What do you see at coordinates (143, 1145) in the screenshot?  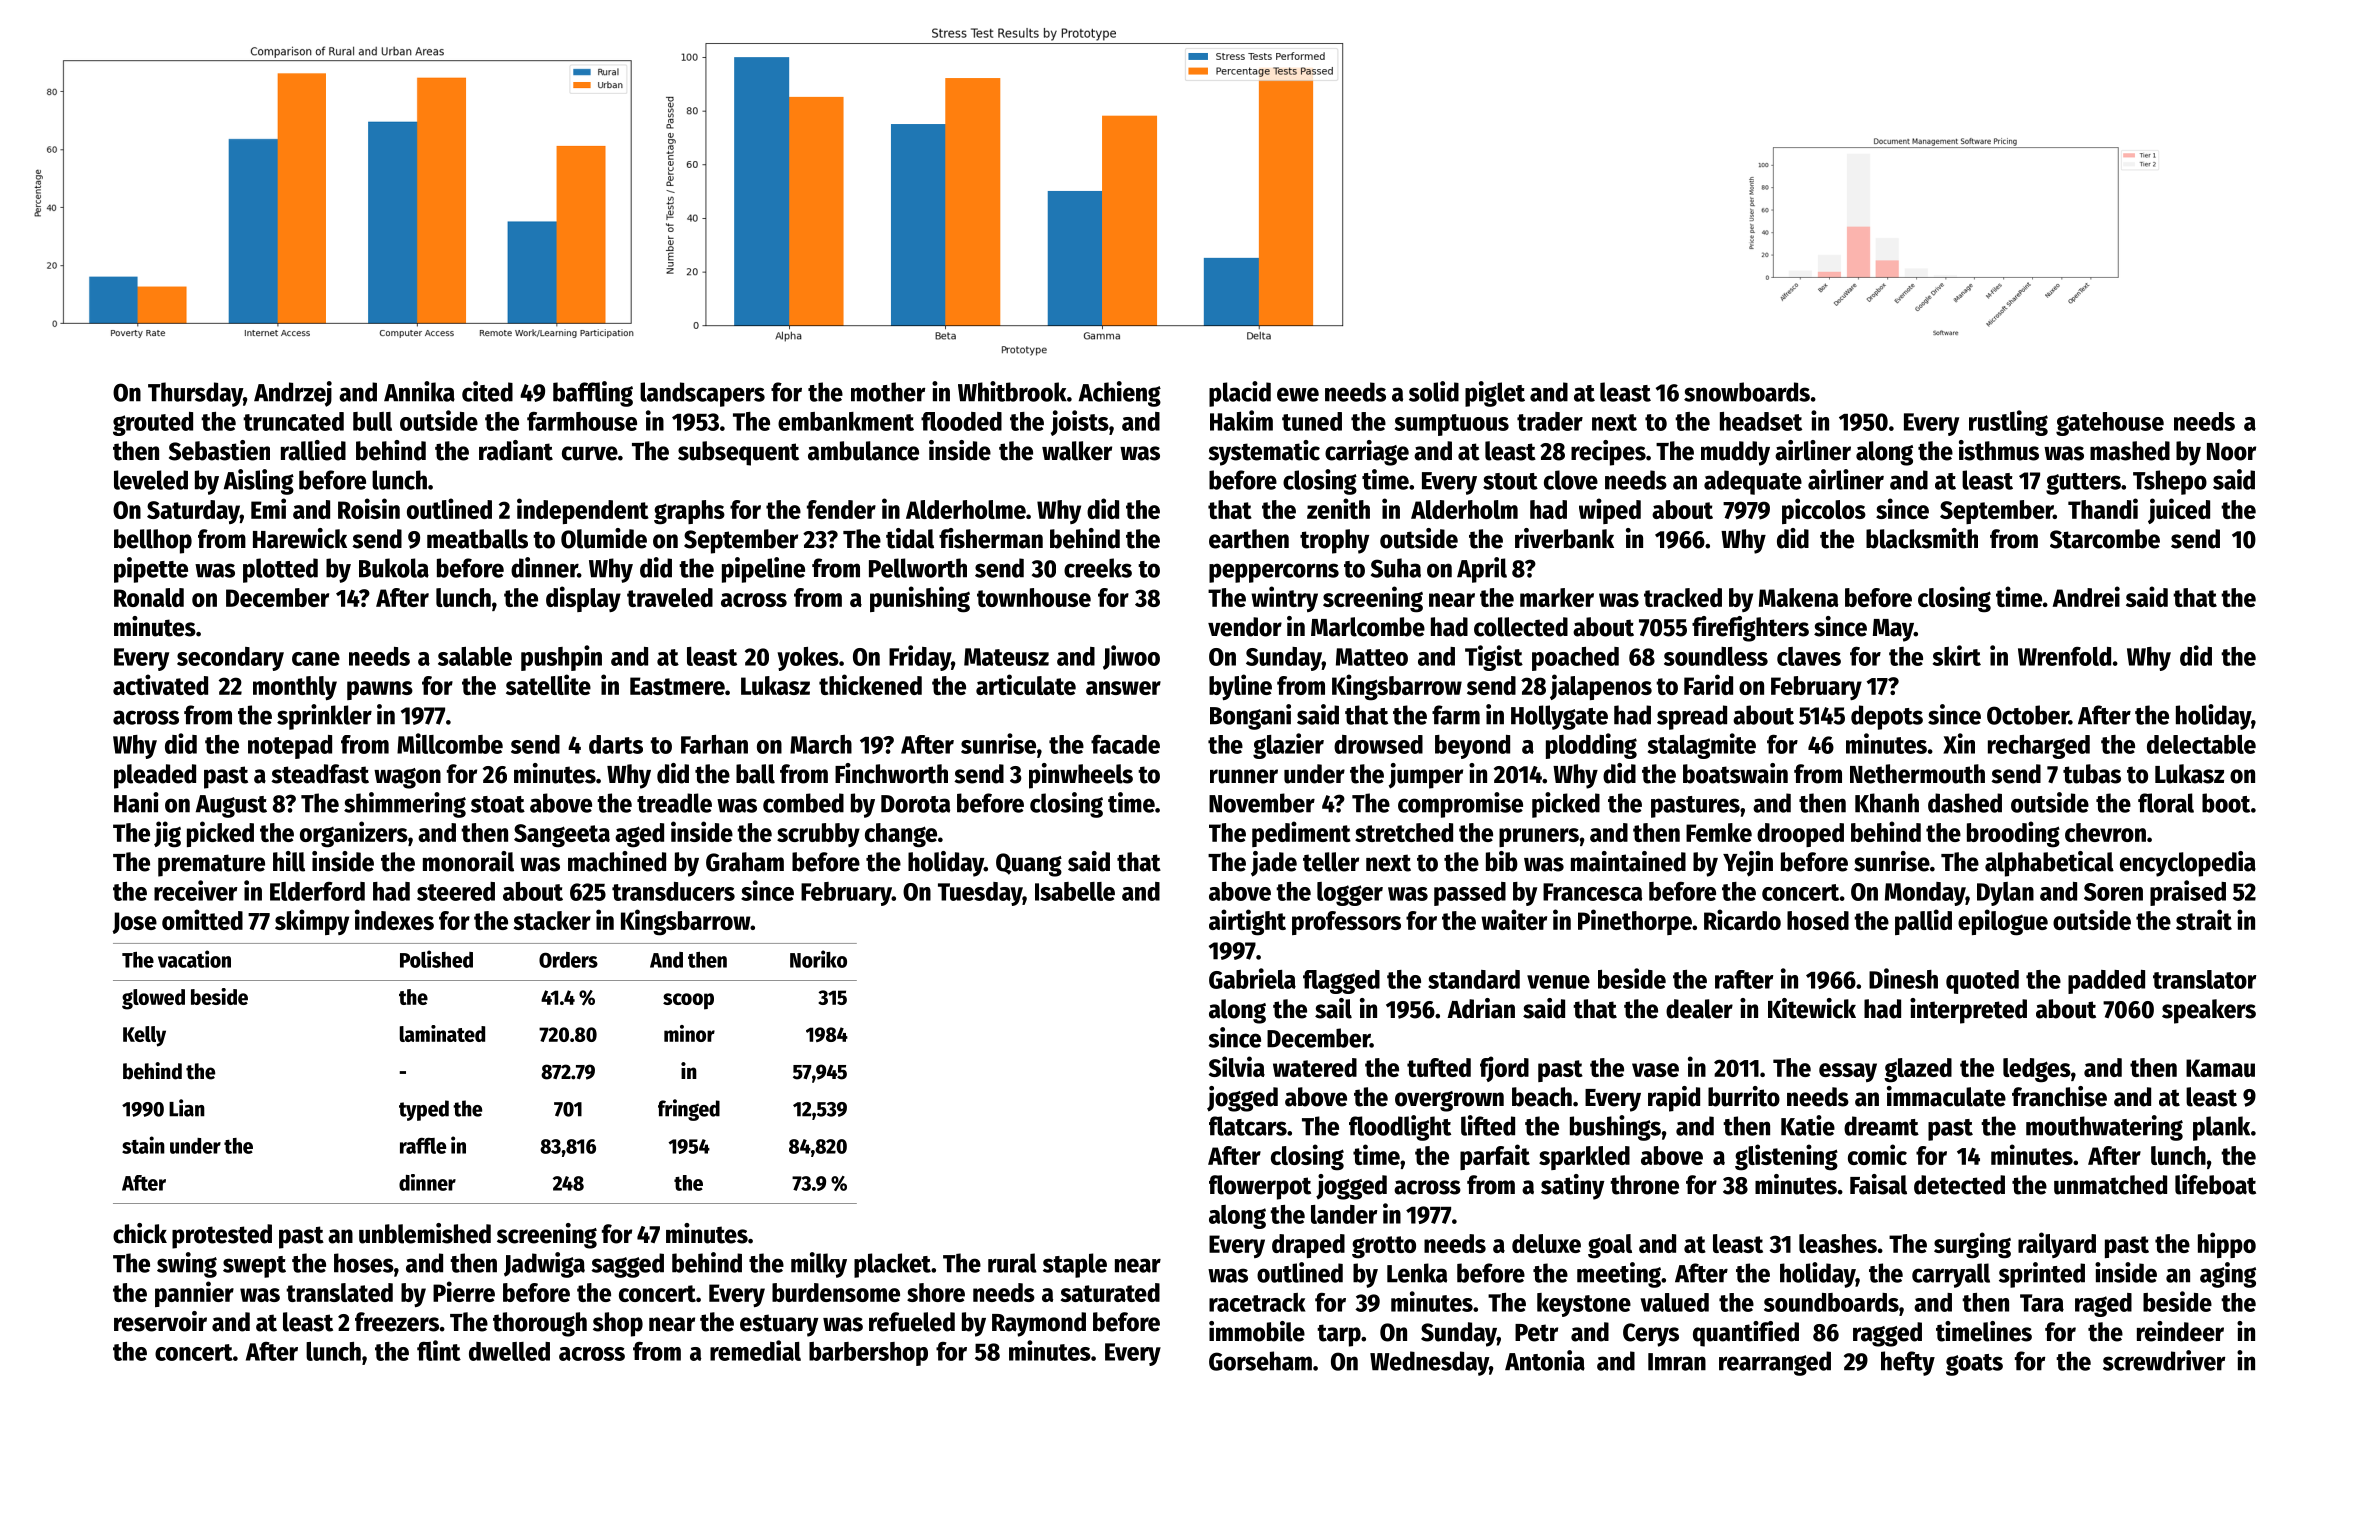 I see `stain` at bounding box center [143, 1145].
